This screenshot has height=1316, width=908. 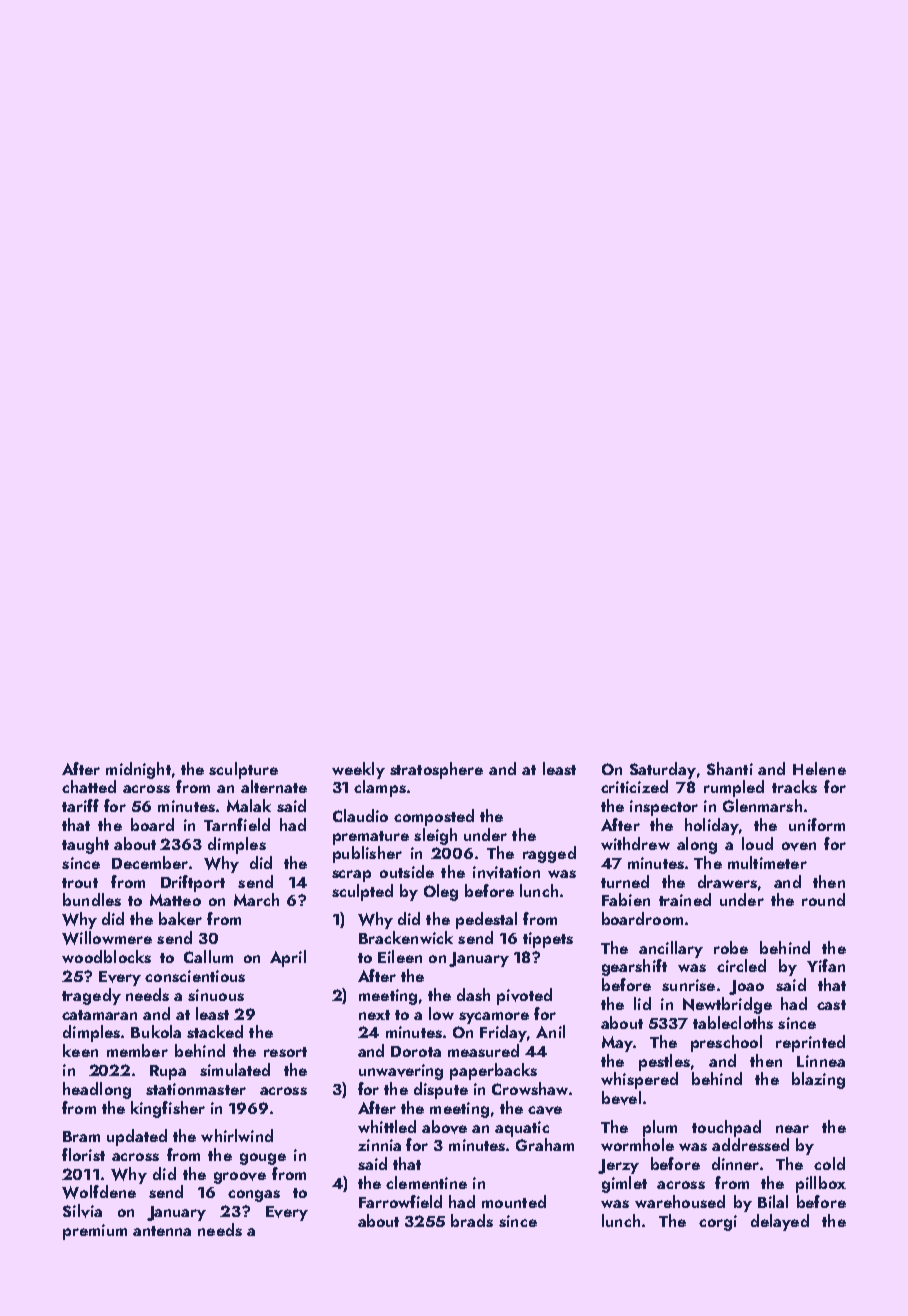 I want to click on Driftport, so click(x=193, y=883).
